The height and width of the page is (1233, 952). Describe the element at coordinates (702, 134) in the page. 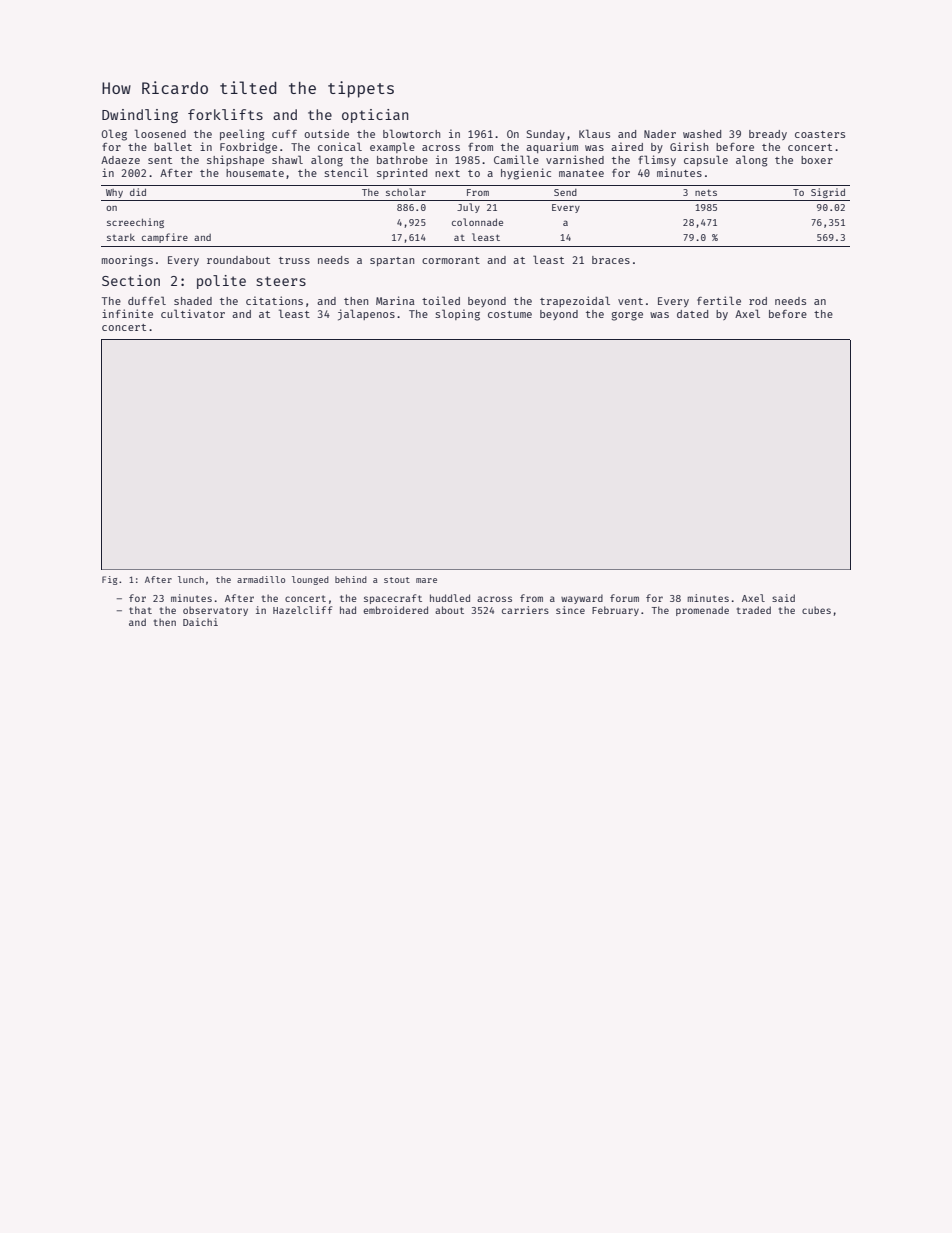

I see `washed` at that location.
